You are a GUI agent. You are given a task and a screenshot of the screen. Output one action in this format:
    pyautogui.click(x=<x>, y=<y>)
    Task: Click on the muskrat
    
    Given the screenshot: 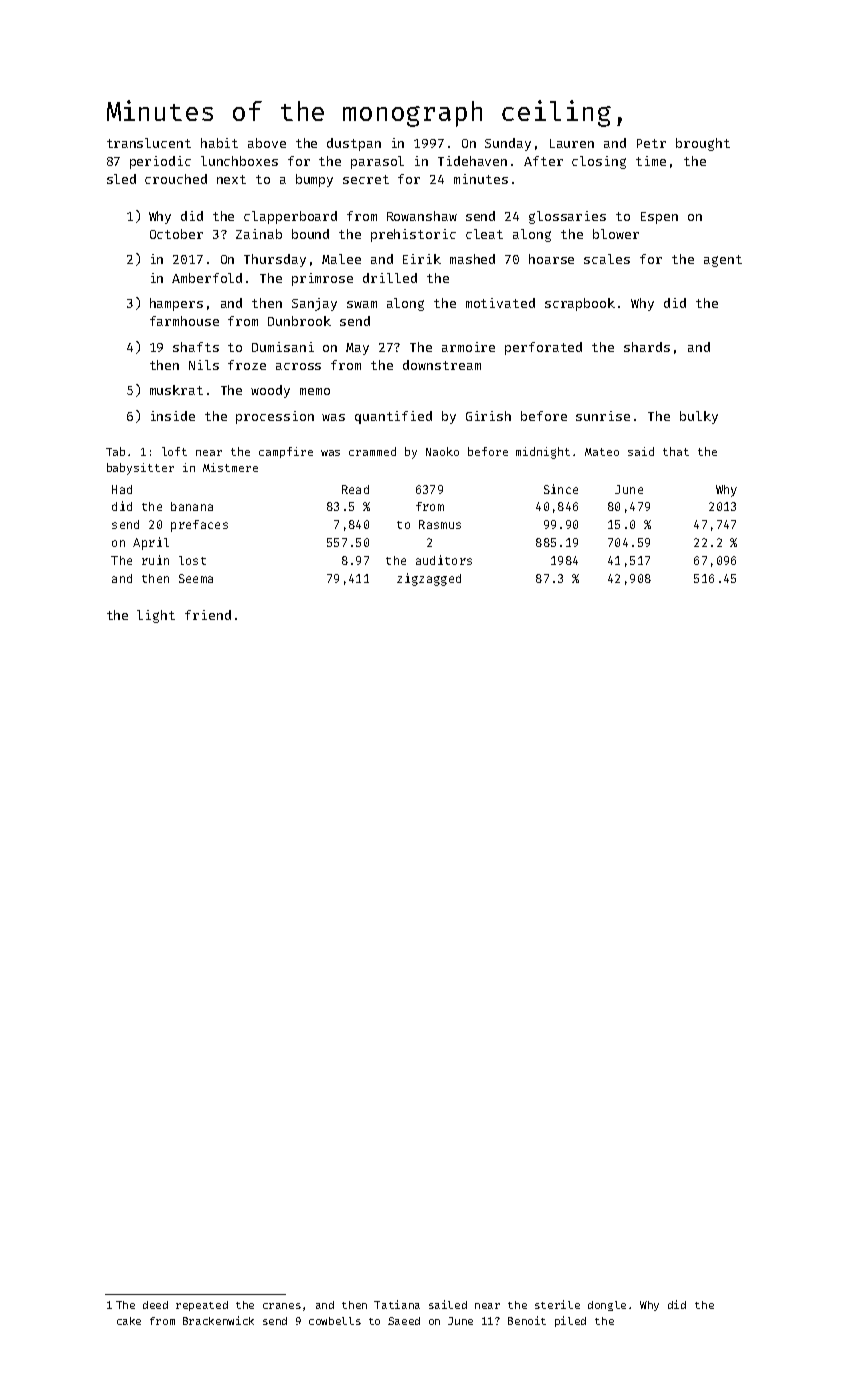 What is the action you would take?
    pyautogui.click(x=176, y=390)
